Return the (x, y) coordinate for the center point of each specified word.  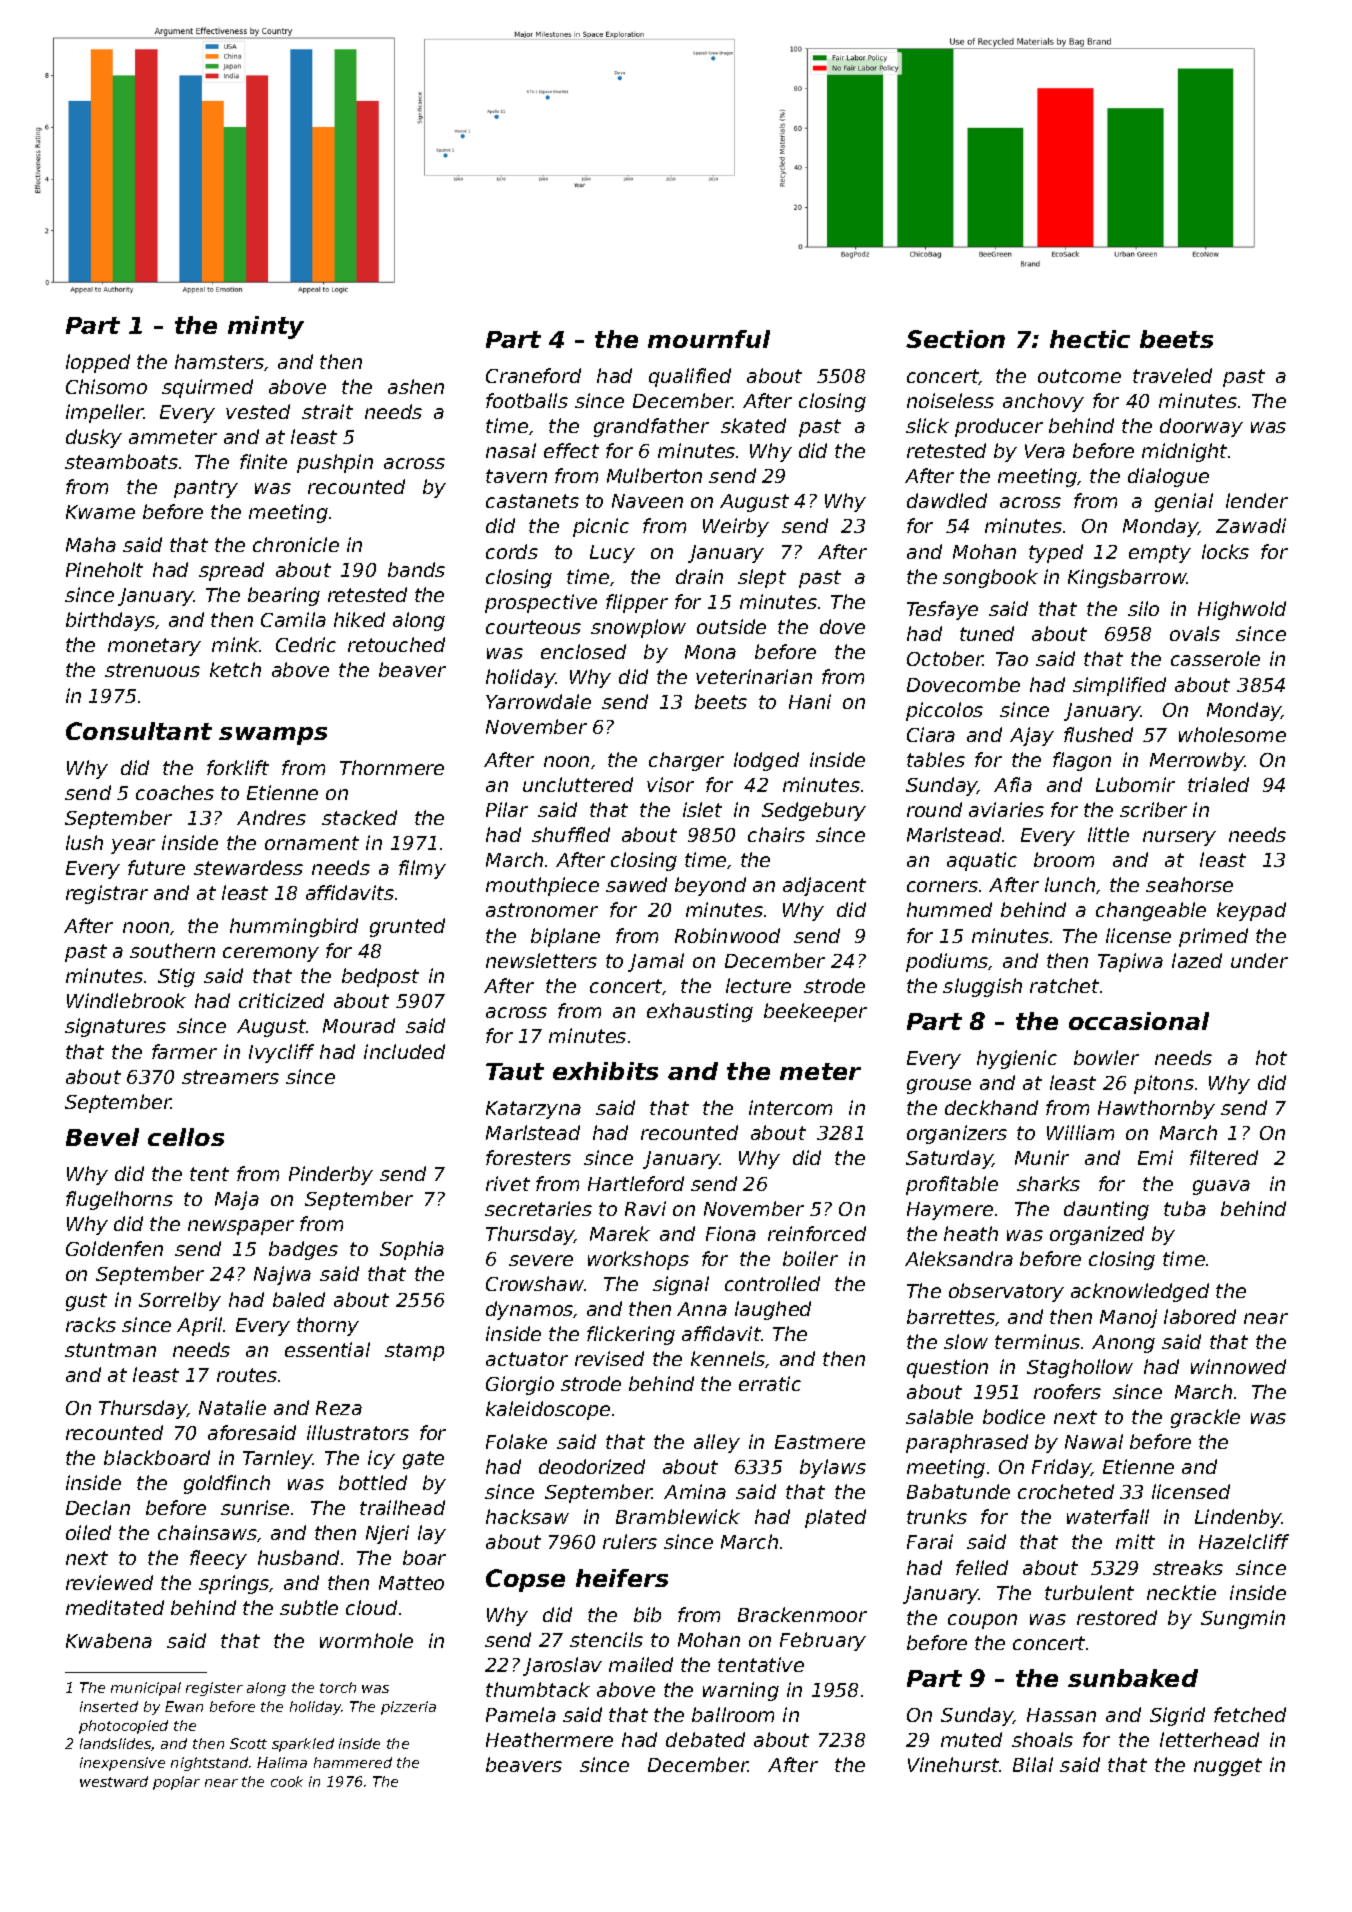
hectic (1090, 339)
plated (835, 1518)
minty (266, 327)
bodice (1014, 1416)
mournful (709, 339)
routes (247, 1375)
